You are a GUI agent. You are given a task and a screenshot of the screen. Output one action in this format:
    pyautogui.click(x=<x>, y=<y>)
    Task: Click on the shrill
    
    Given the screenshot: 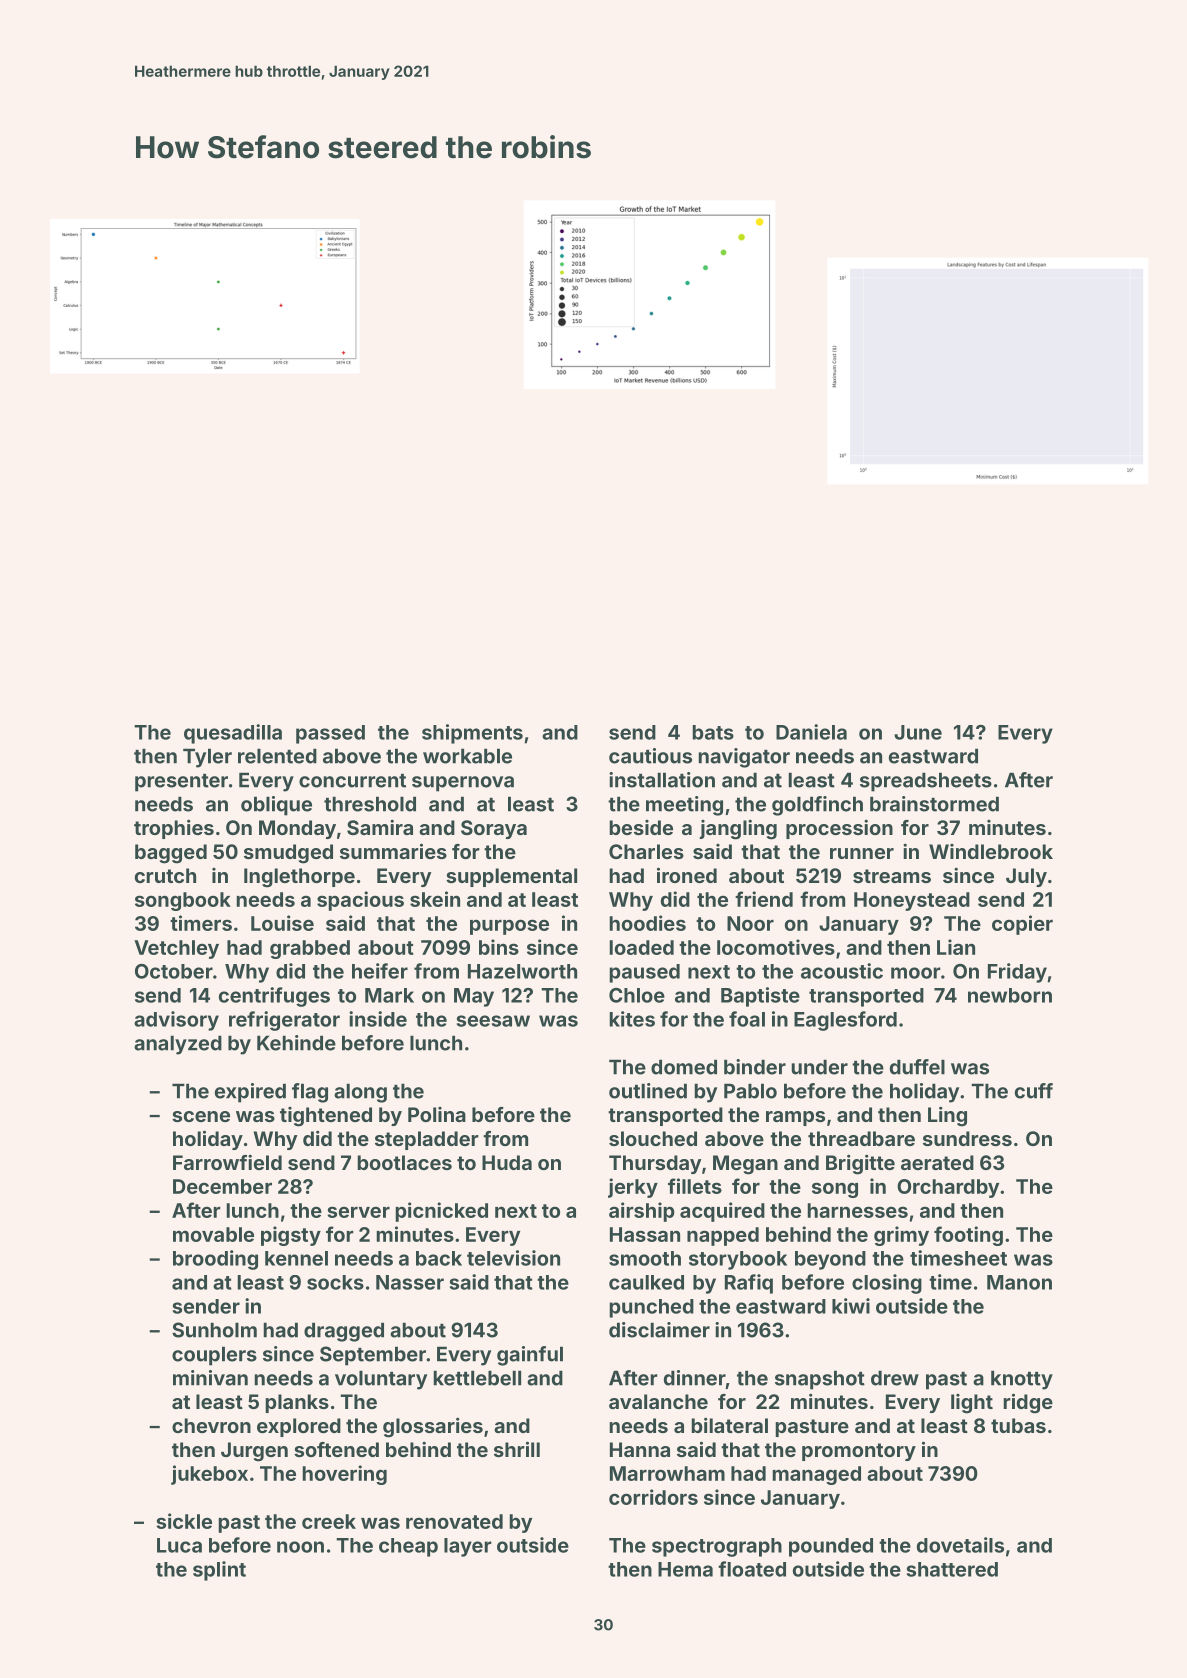 What is the action you would take?
    pyautogui.click(x=517, y=1449)
